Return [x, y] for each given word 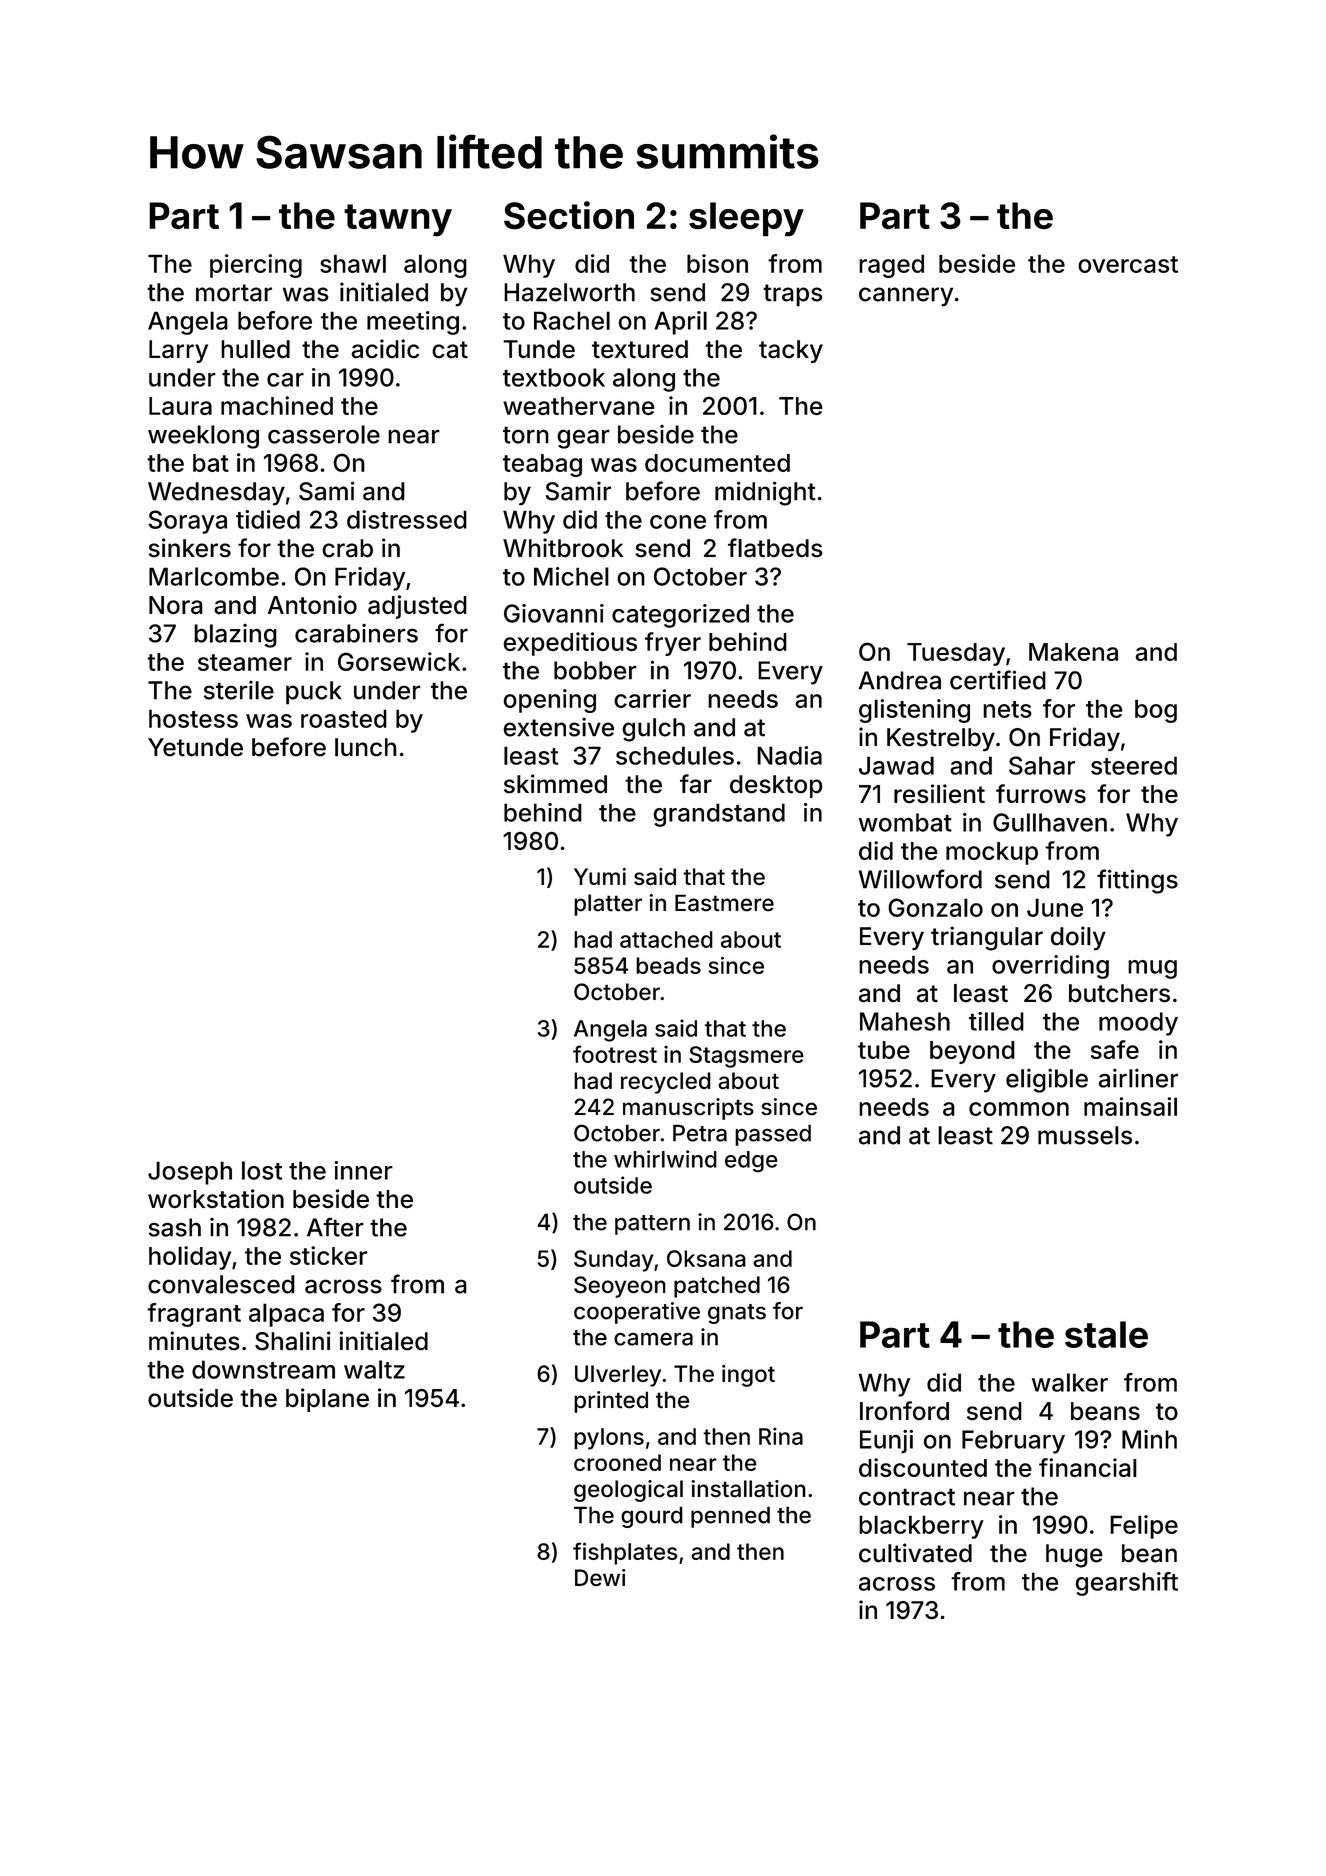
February [1013, 1442]
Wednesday [216, 493]
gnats [737, 1314]
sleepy [746, 219]
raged [891, 266]
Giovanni [554, 613]
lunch [366, 747]
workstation [216, 1199]
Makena [1073, 652]
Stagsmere [746, 1057]
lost [262, 1170]
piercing [256, 266]
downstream [263, 1369]
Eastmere [724, 902]
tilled [996, 1021]
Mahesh [905, 1021]
